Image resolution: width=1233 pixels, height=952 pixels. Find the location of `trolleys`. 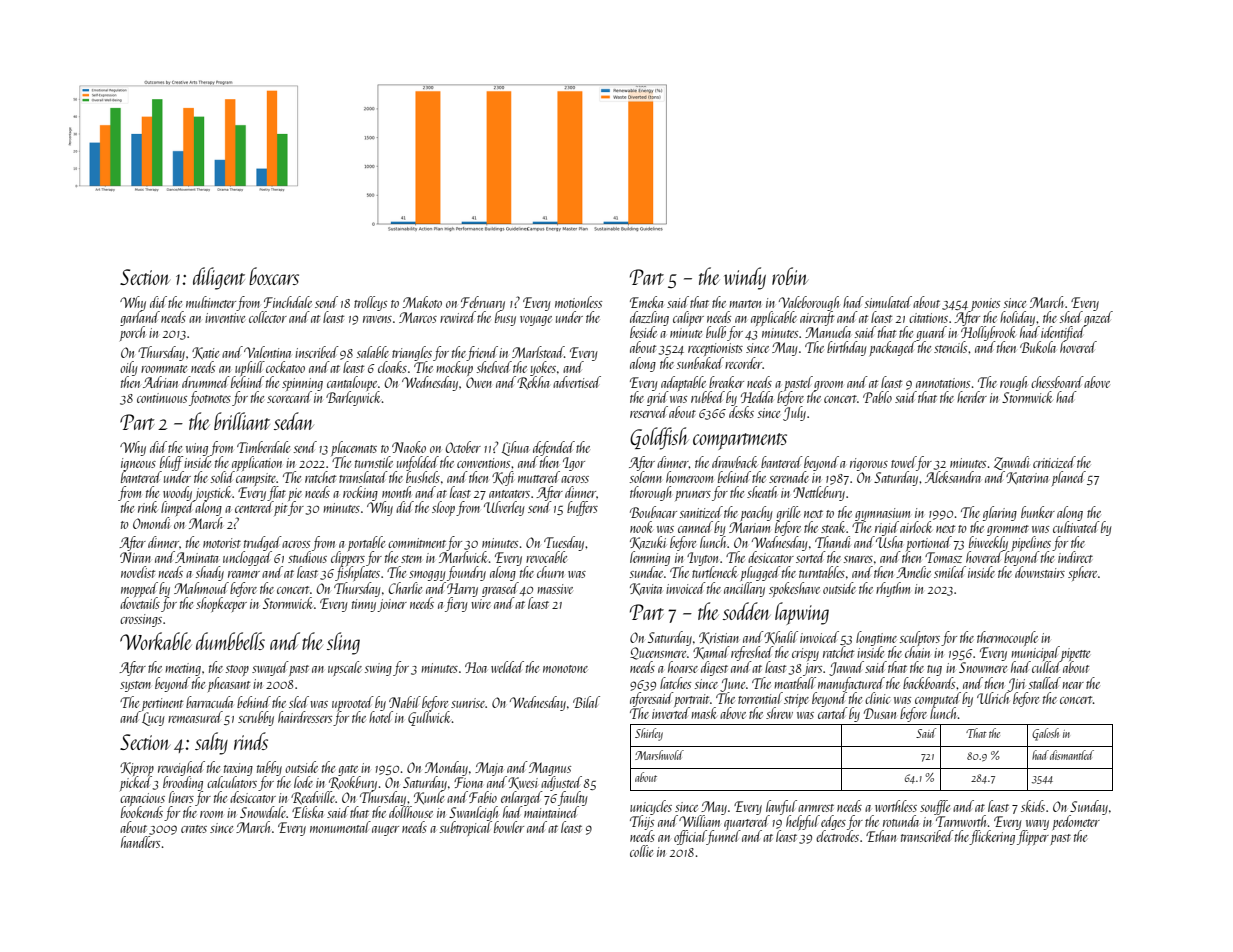

trolleys is located at coordinates (370, 303).
